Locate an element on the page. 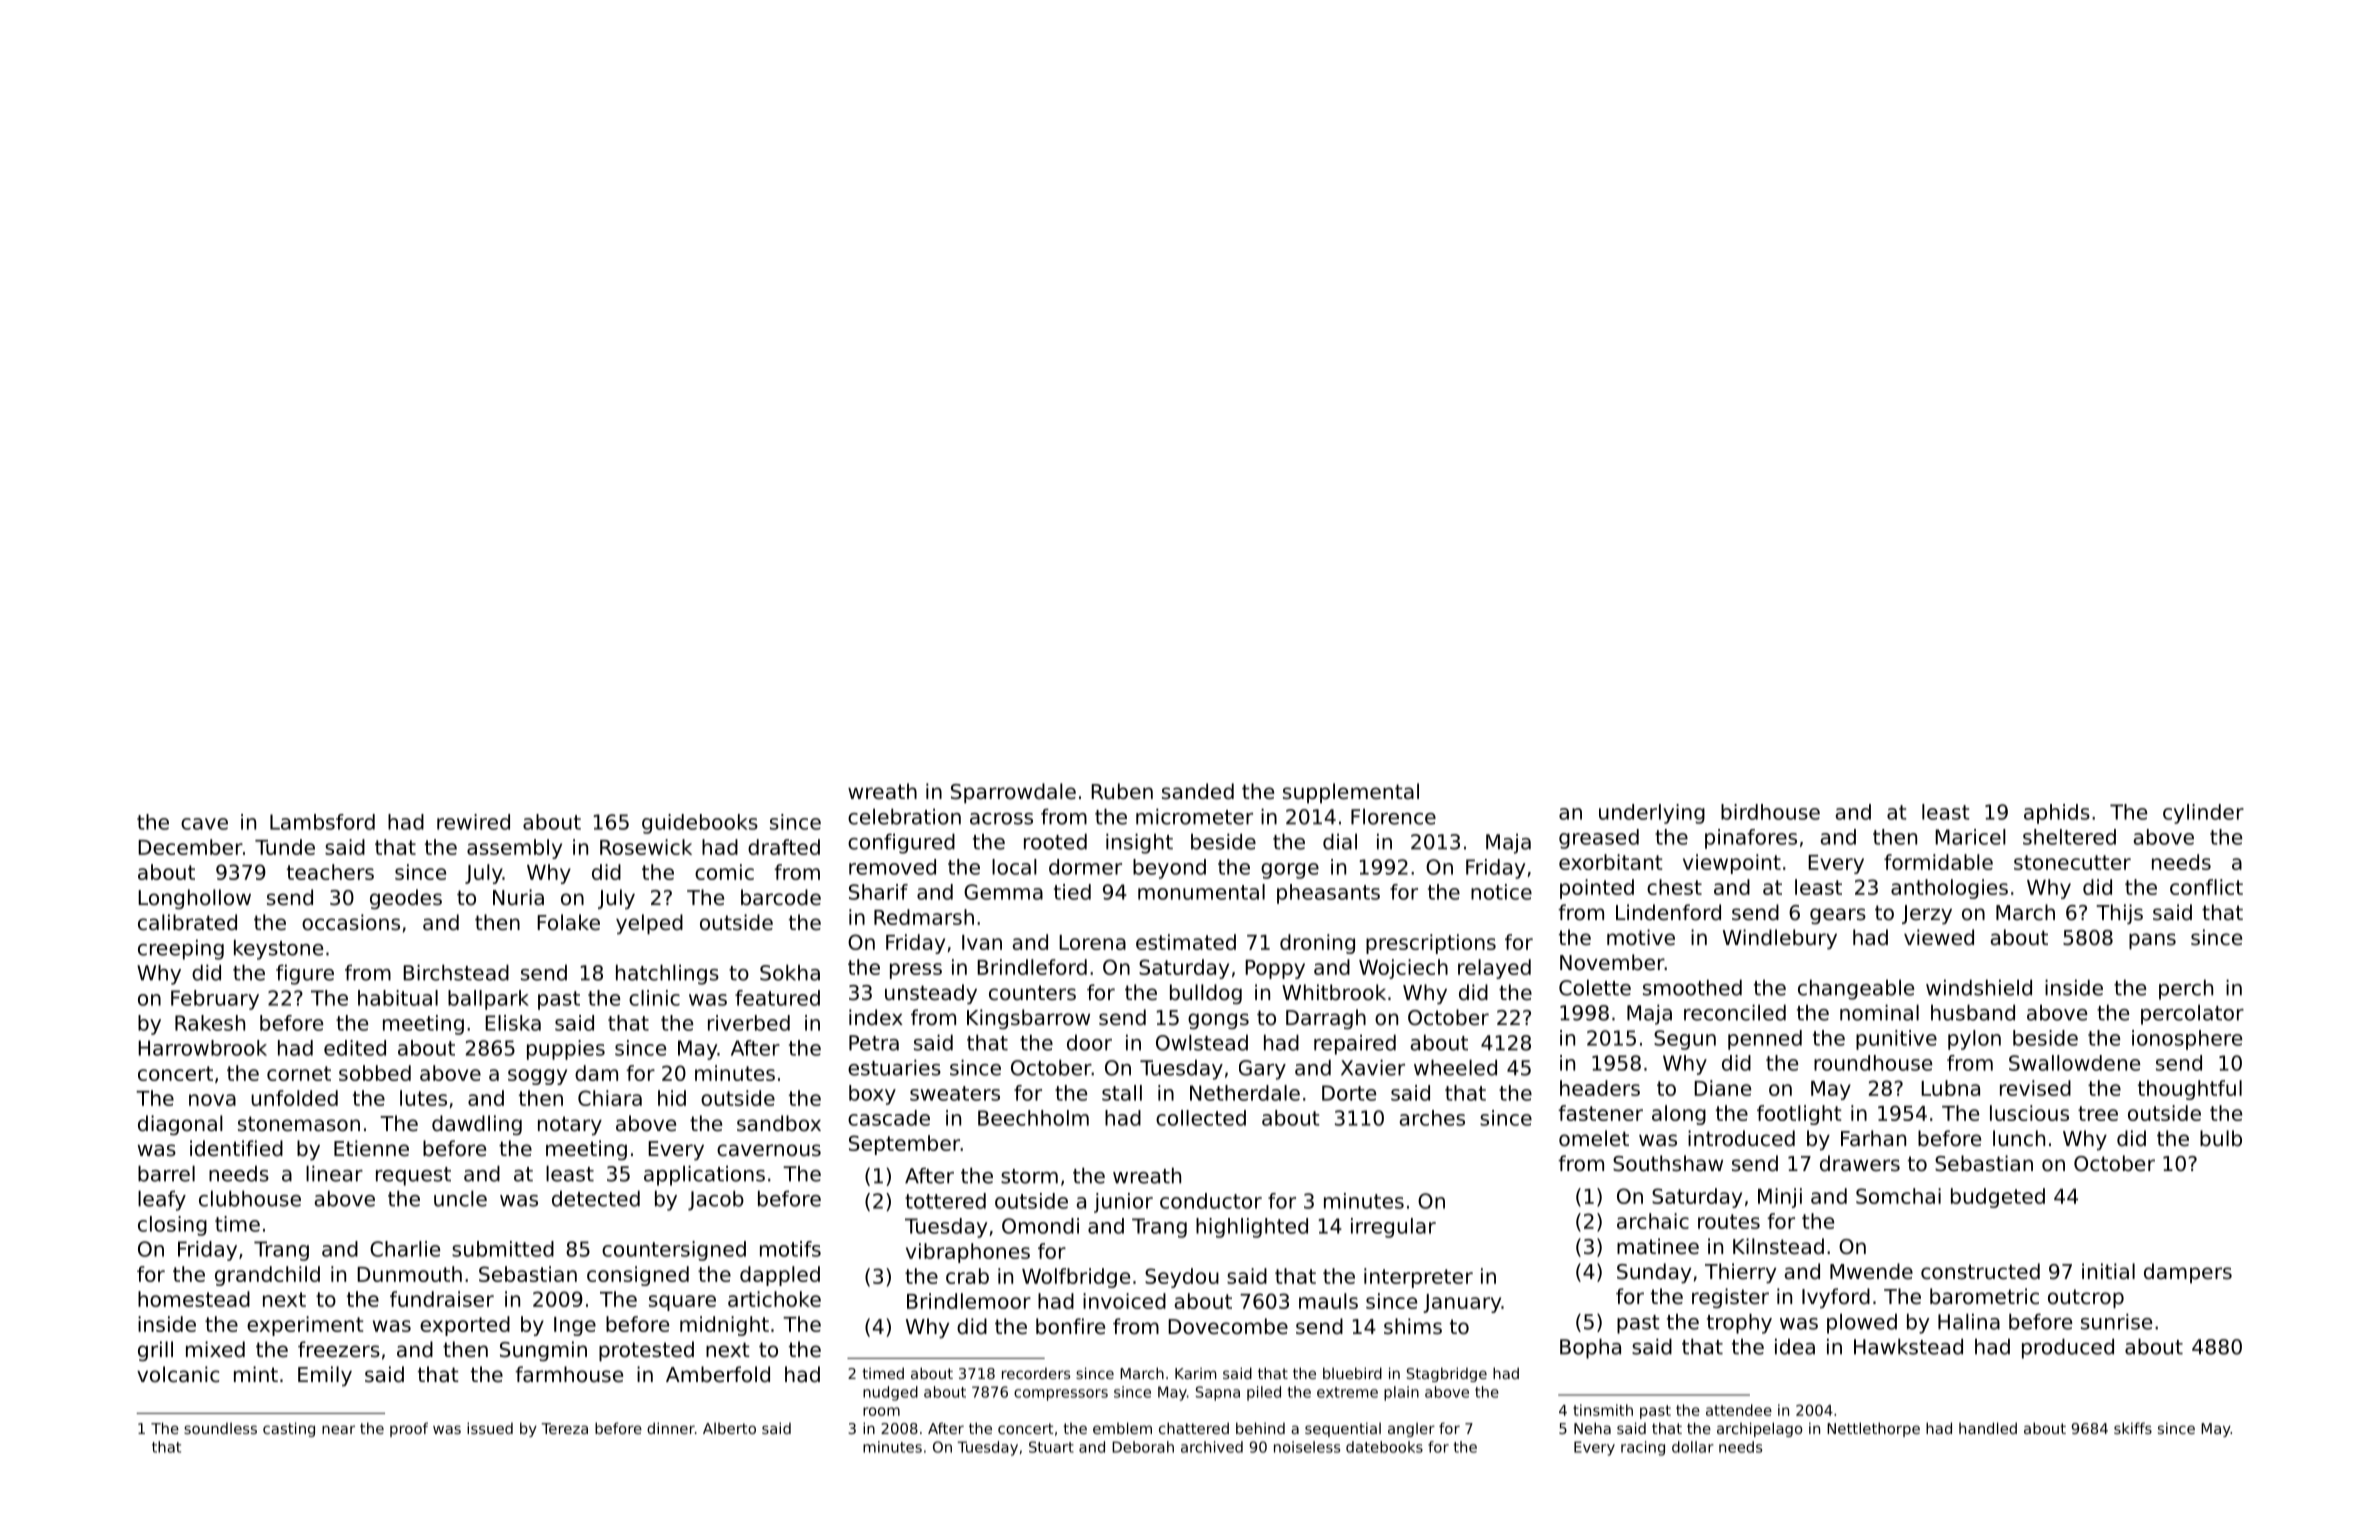 The height and width of the page is (1540, 2380). perch is located at coordinates (2186, 989).
